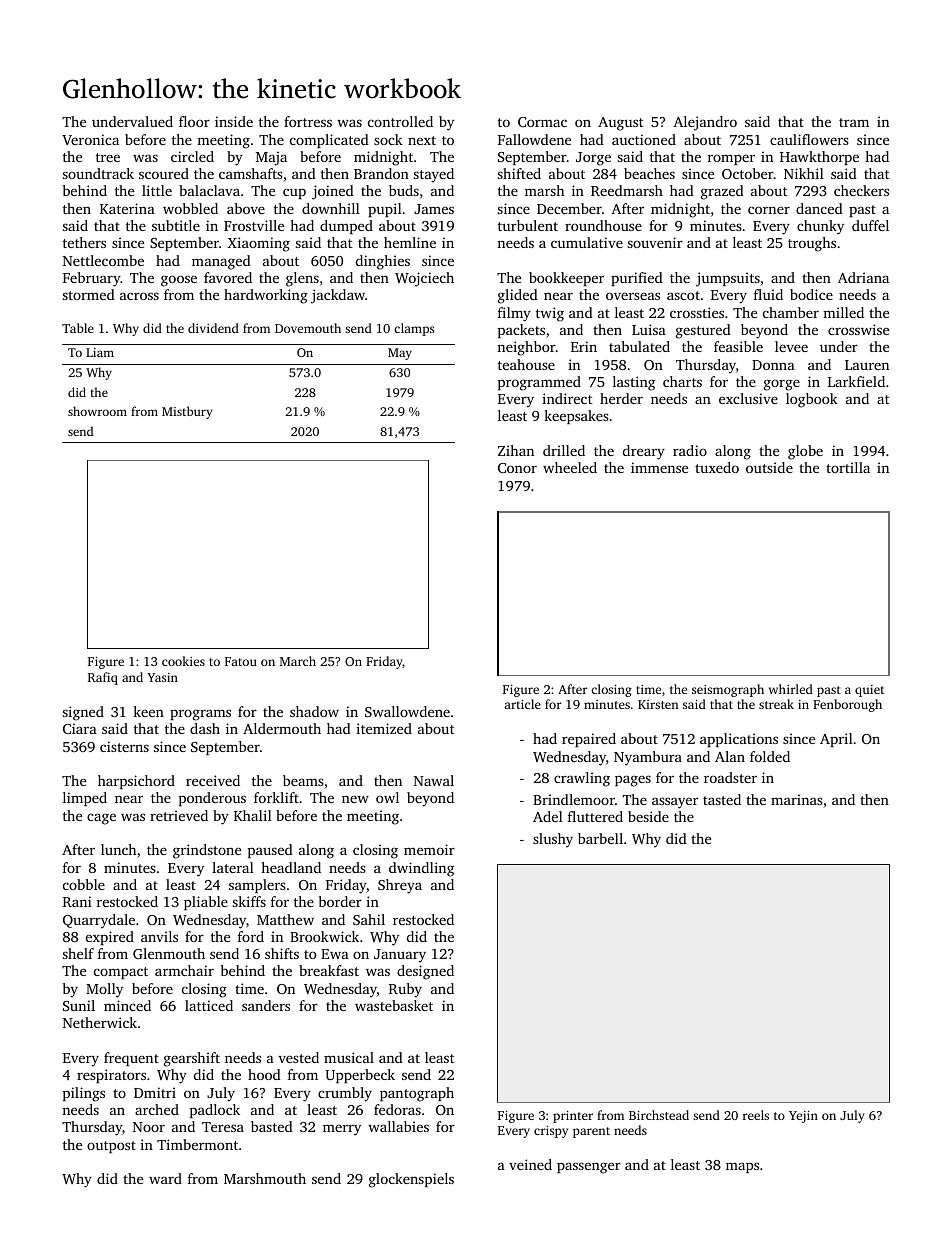 This document has width=952, height=1233. I want to click on dividend, so click(213, 328).
